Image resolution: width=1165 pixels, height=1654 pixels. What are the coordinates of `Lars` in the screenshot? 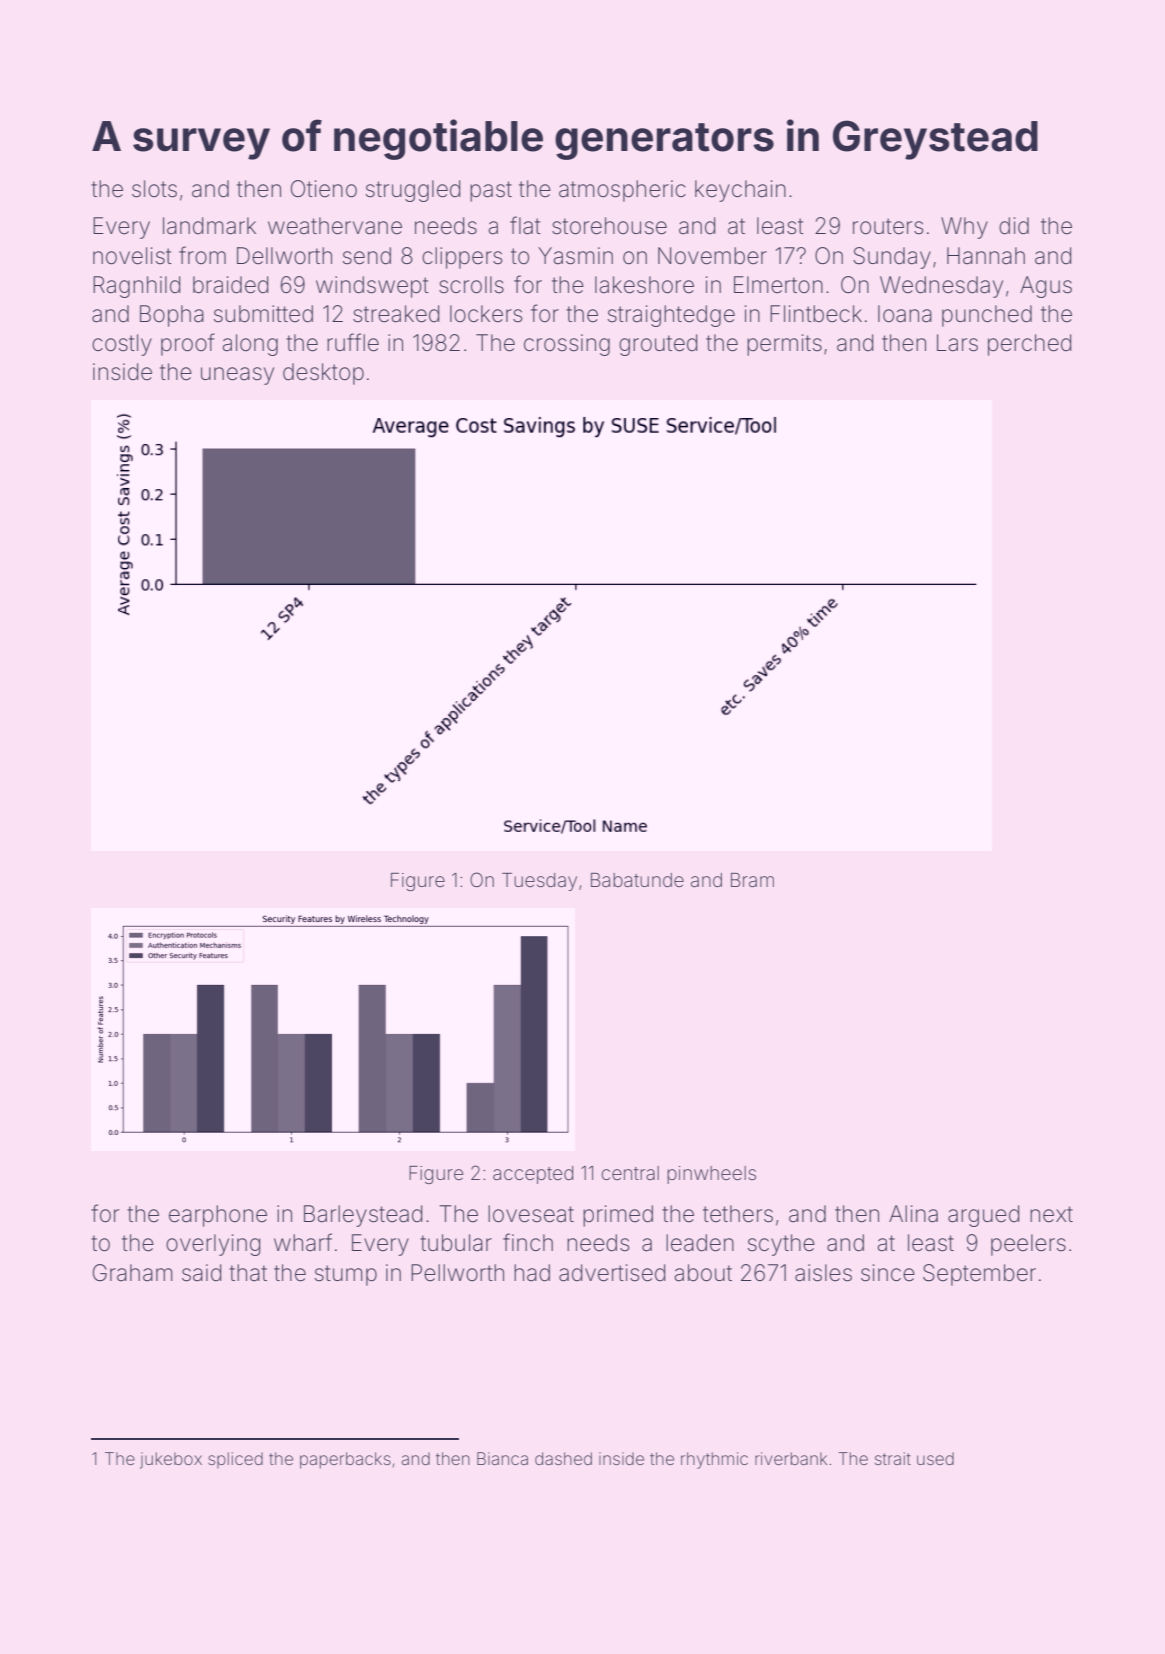 It's located at (957, 343).
